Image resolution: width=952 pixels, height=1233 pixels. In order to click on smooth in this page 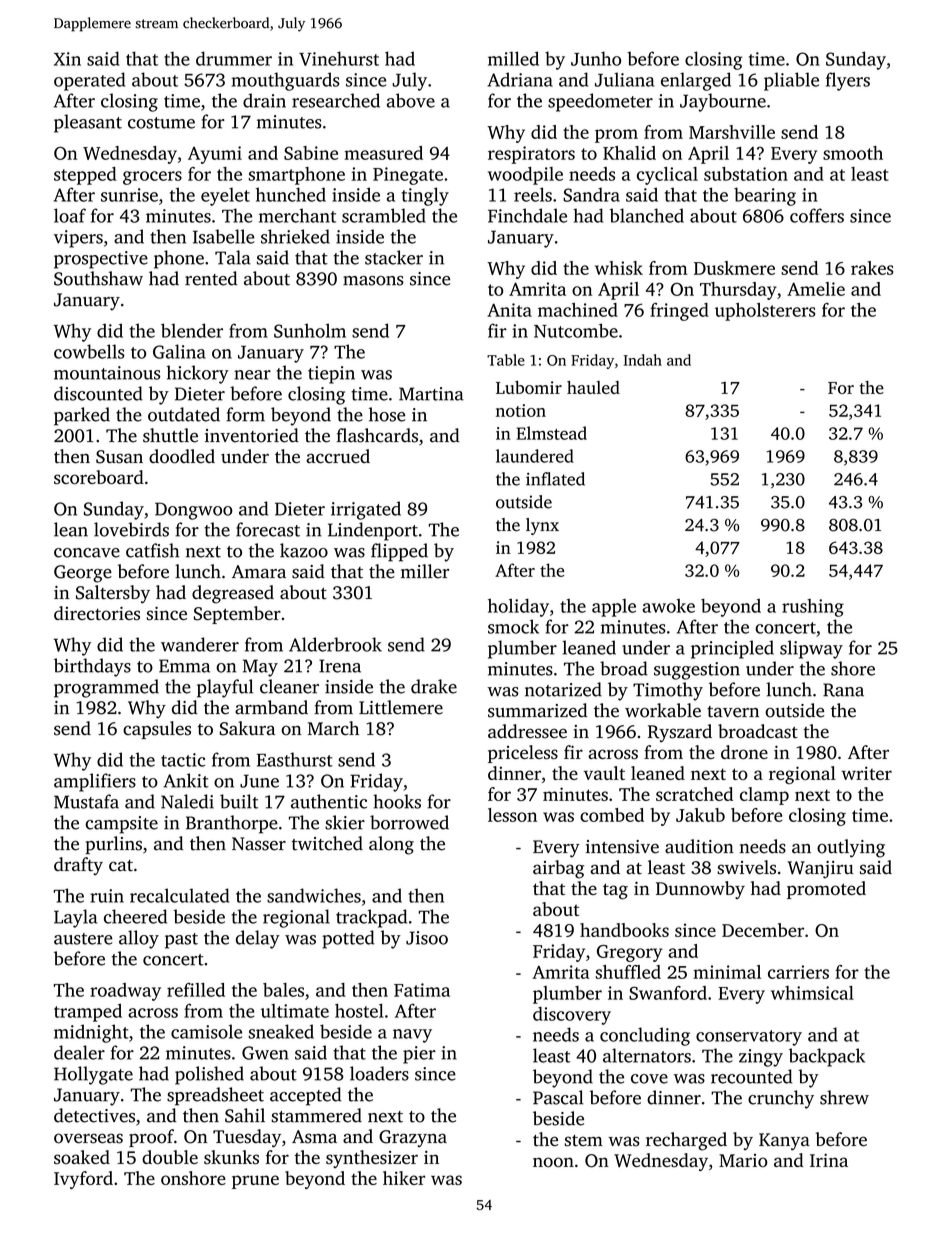, I will do `click(853, 153)`.
